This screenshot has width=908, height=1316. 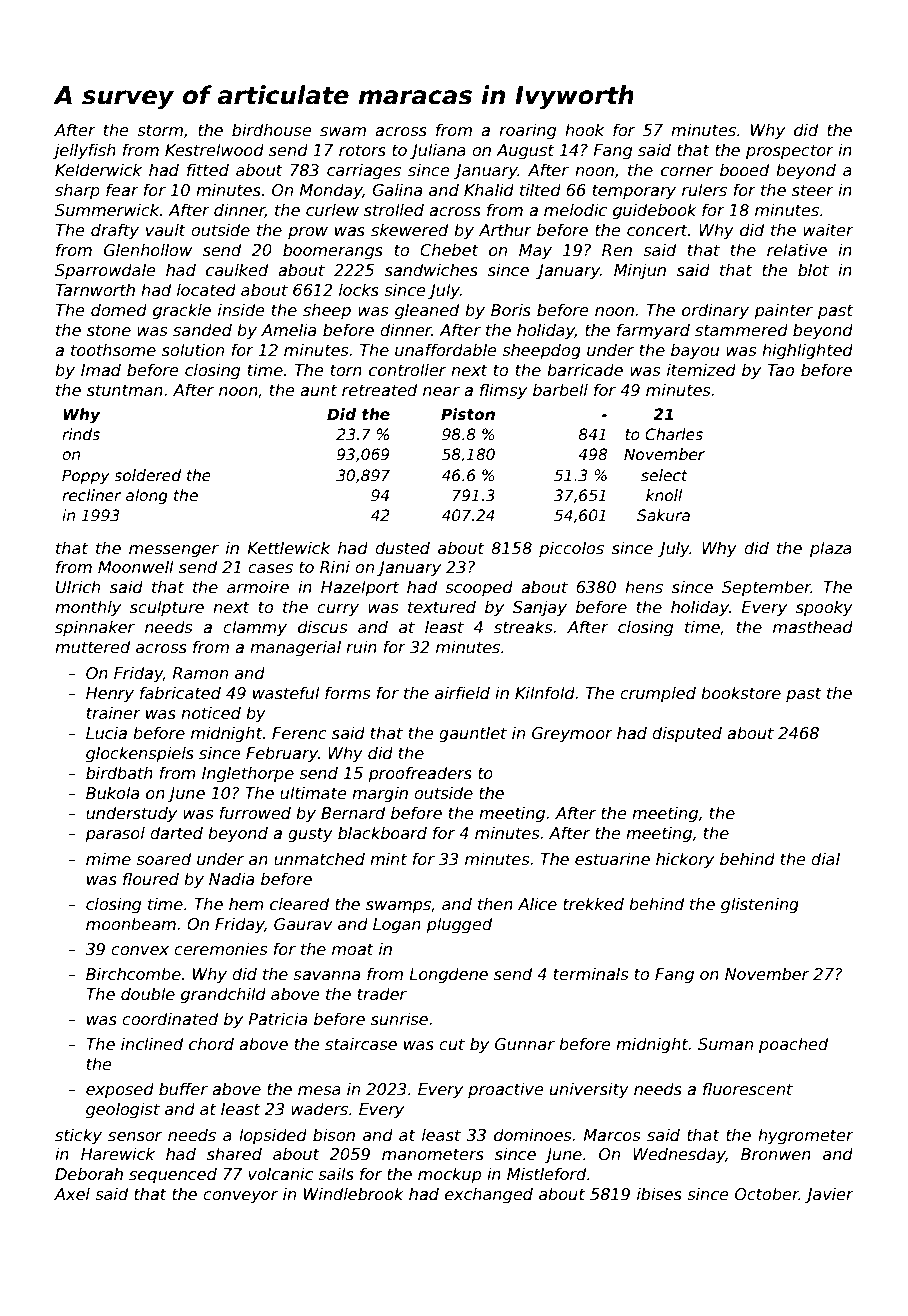 What do you see at coordinates (234, 1154) in the screenshot?
I see `shared` at bounding box center [234, 1154].
